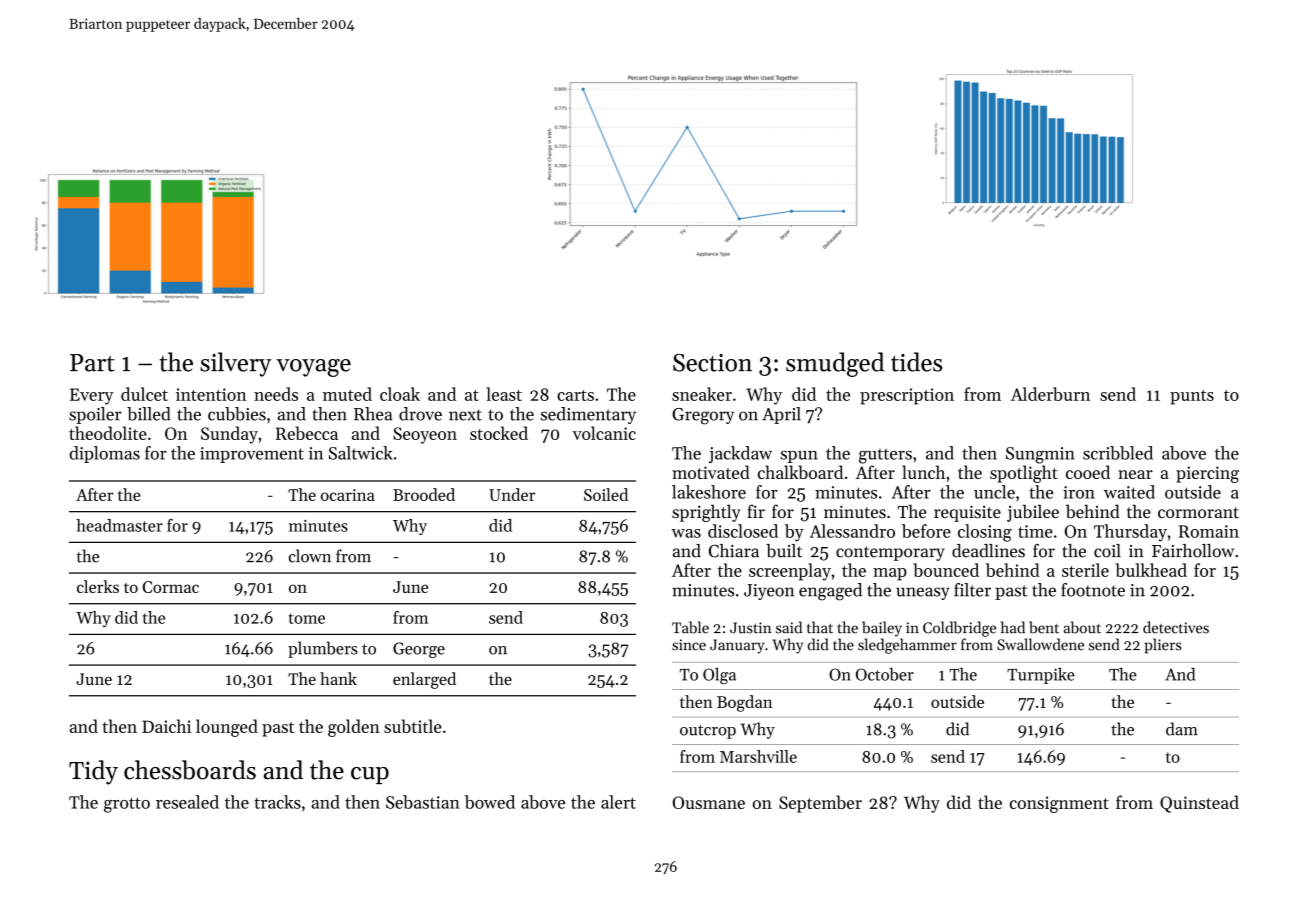  I want to click on Cormac, so click(171, 587).
